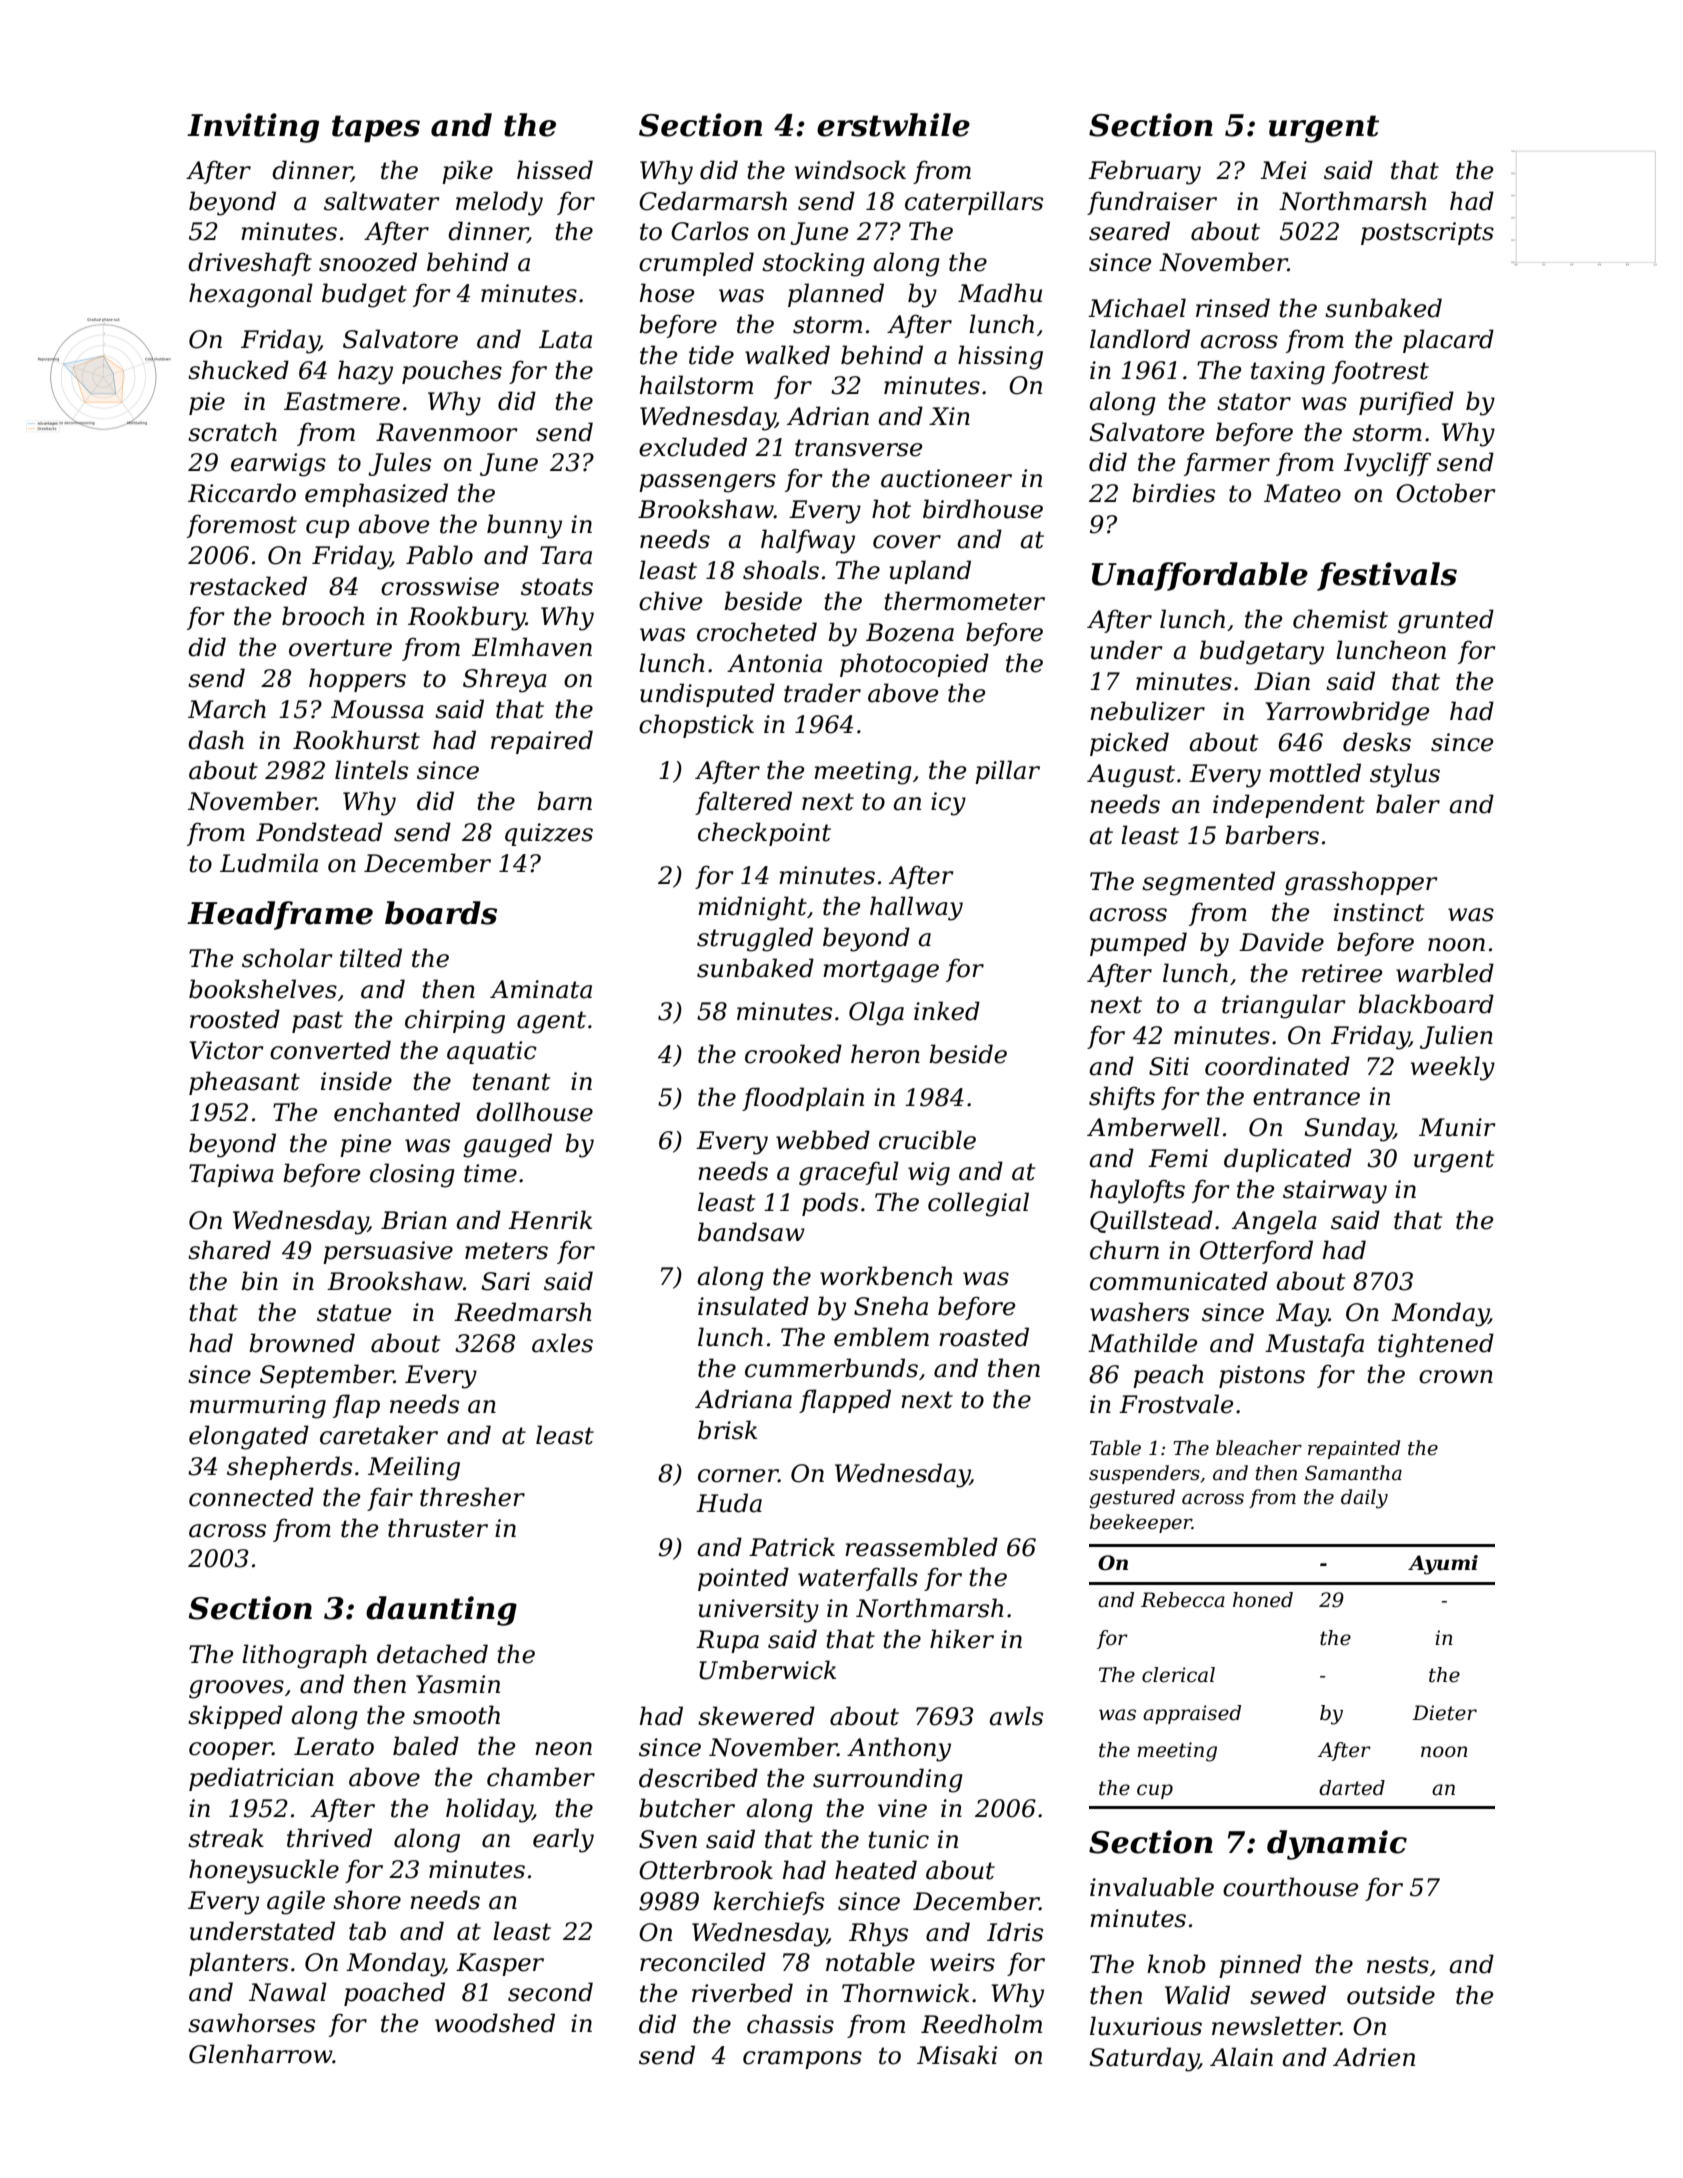 Image resolution: width=1683 pixels, height=2178 pixels. I want to click on grunted, so click(1446, 621).
